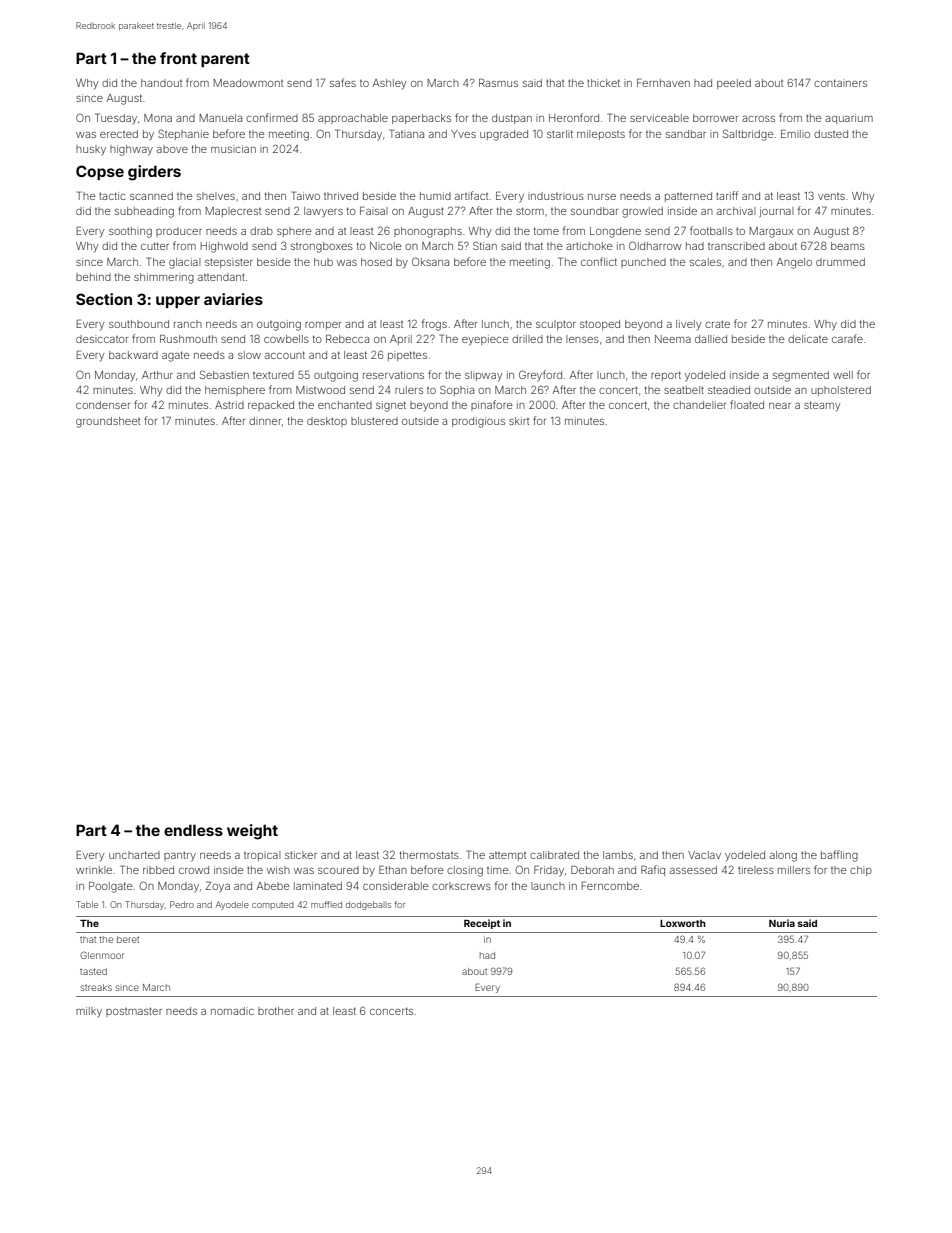 This screenshot has width=952, height=1233. Describe the element at coordinates (323, 262) in the screenshot. I see `hub` at that location.
